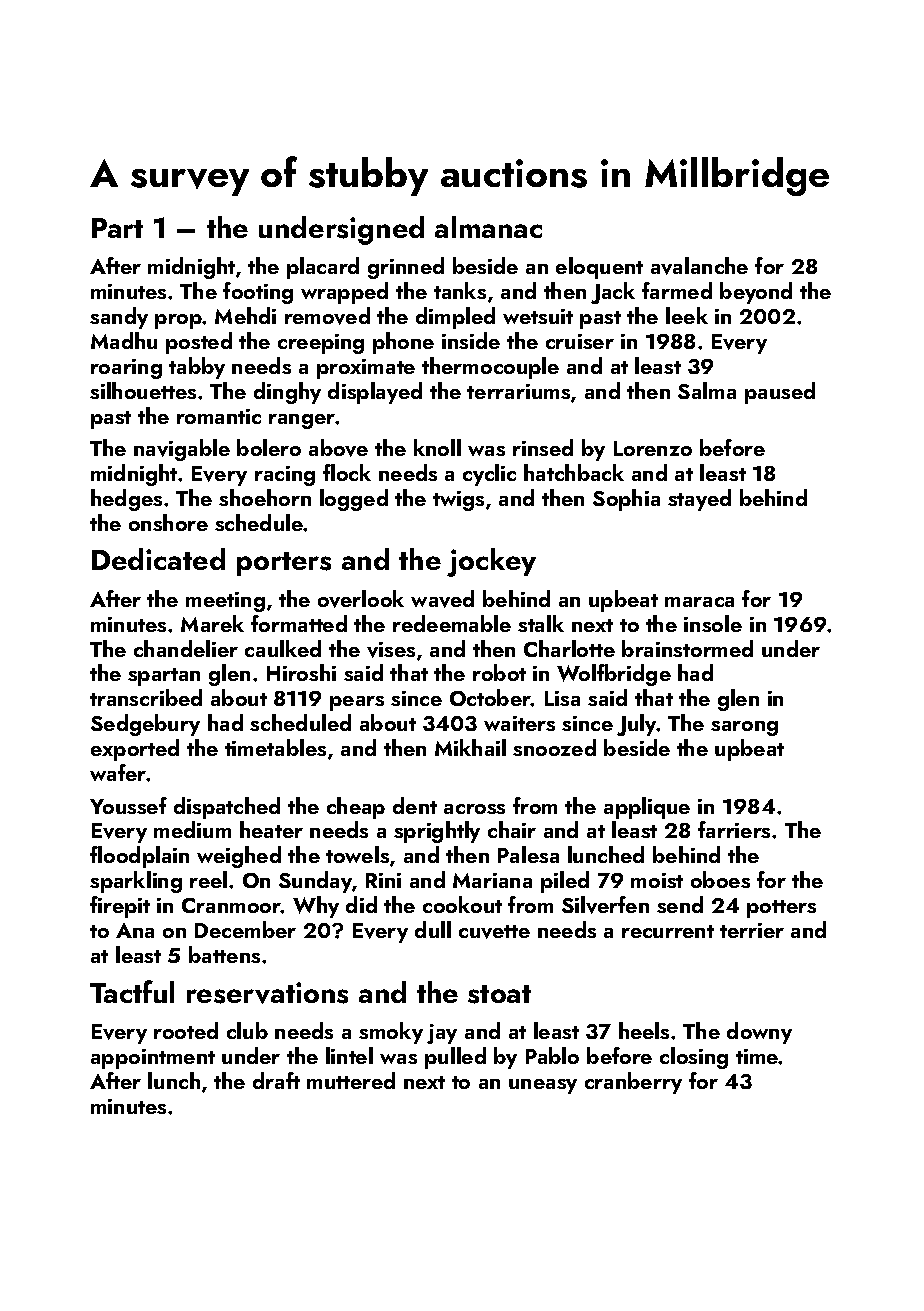 Image resolution: width=924 pixels, height=1311 pixels. Describe the element at coordinates (383, 880) in the image. I see `Rini` at that location.
